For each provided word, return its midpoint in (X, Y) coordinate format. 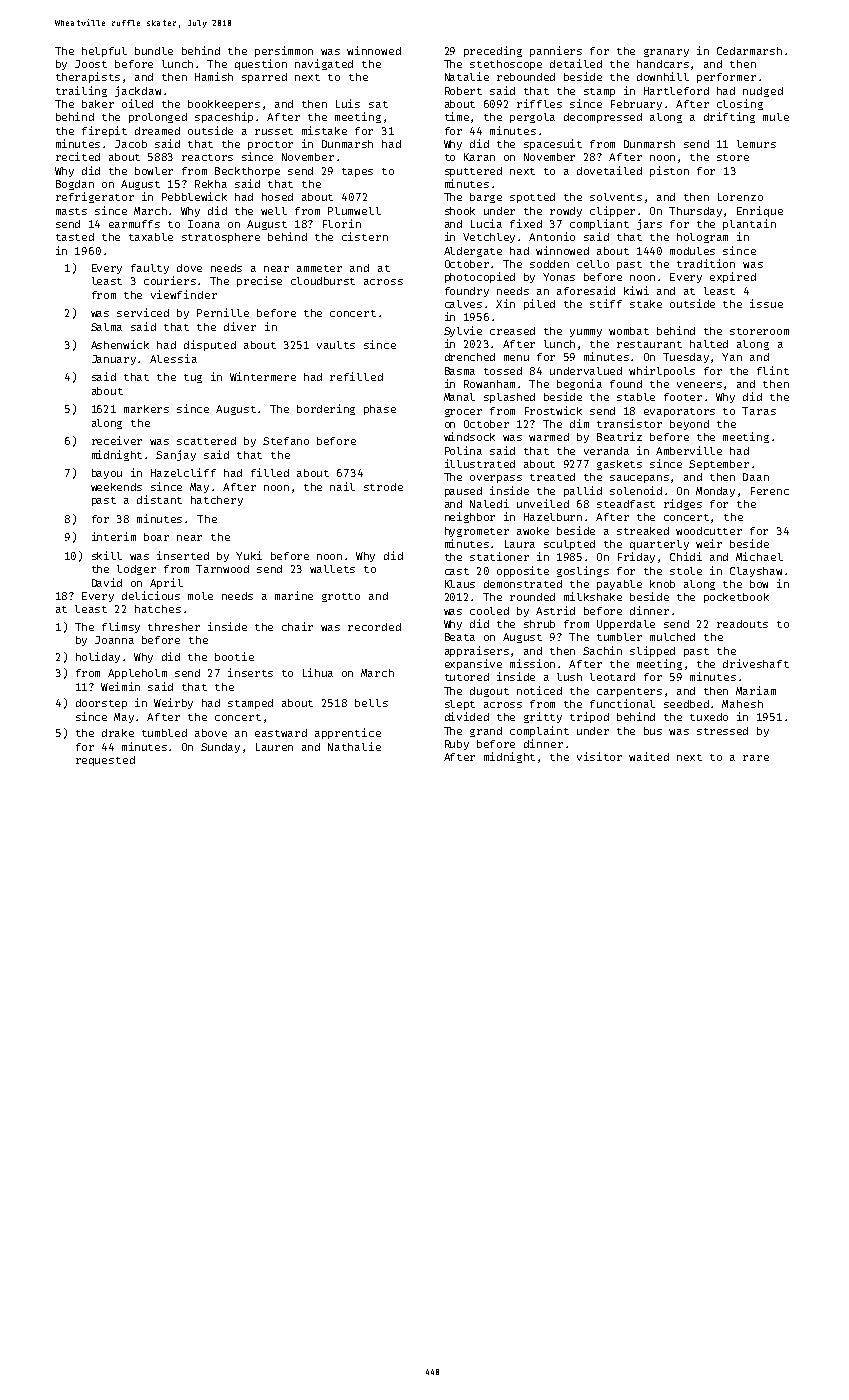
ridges (683, 504)
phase (380, 410)
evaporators (679, 412)
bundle (154, 51)
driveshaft (756, 663)
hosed (277, 197)
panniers (556, 51)
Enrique (760, 211)
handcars (663, 64)
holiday (98, 657)
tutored (467, 677)
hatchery (217, 501)
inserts (250, 672)
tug (193, 378)
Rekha (211, 184)
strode (383, 487)
